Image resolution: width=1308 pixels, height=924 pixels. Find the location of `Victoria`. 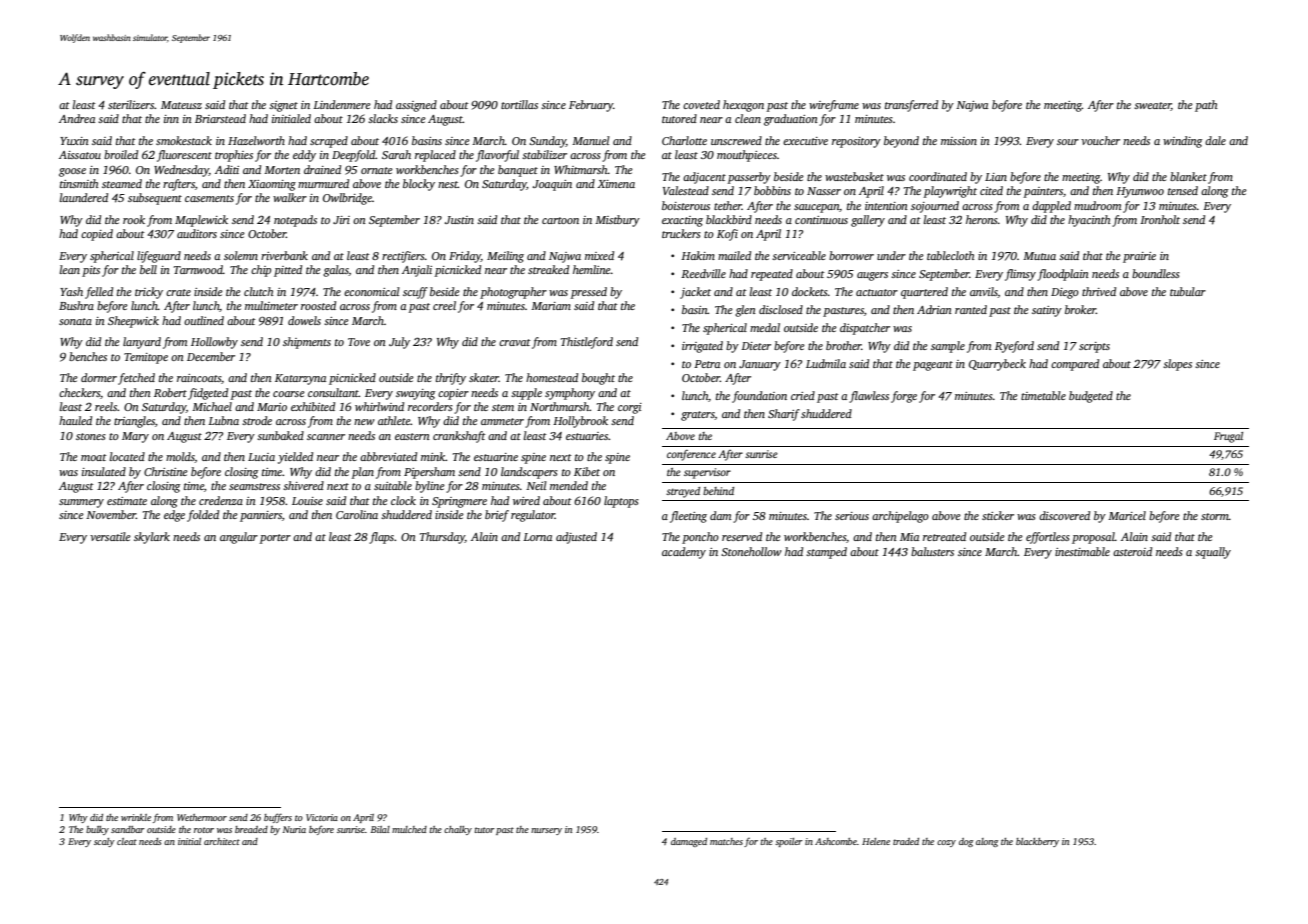

Victoria is located at coordinates (322, 817).
